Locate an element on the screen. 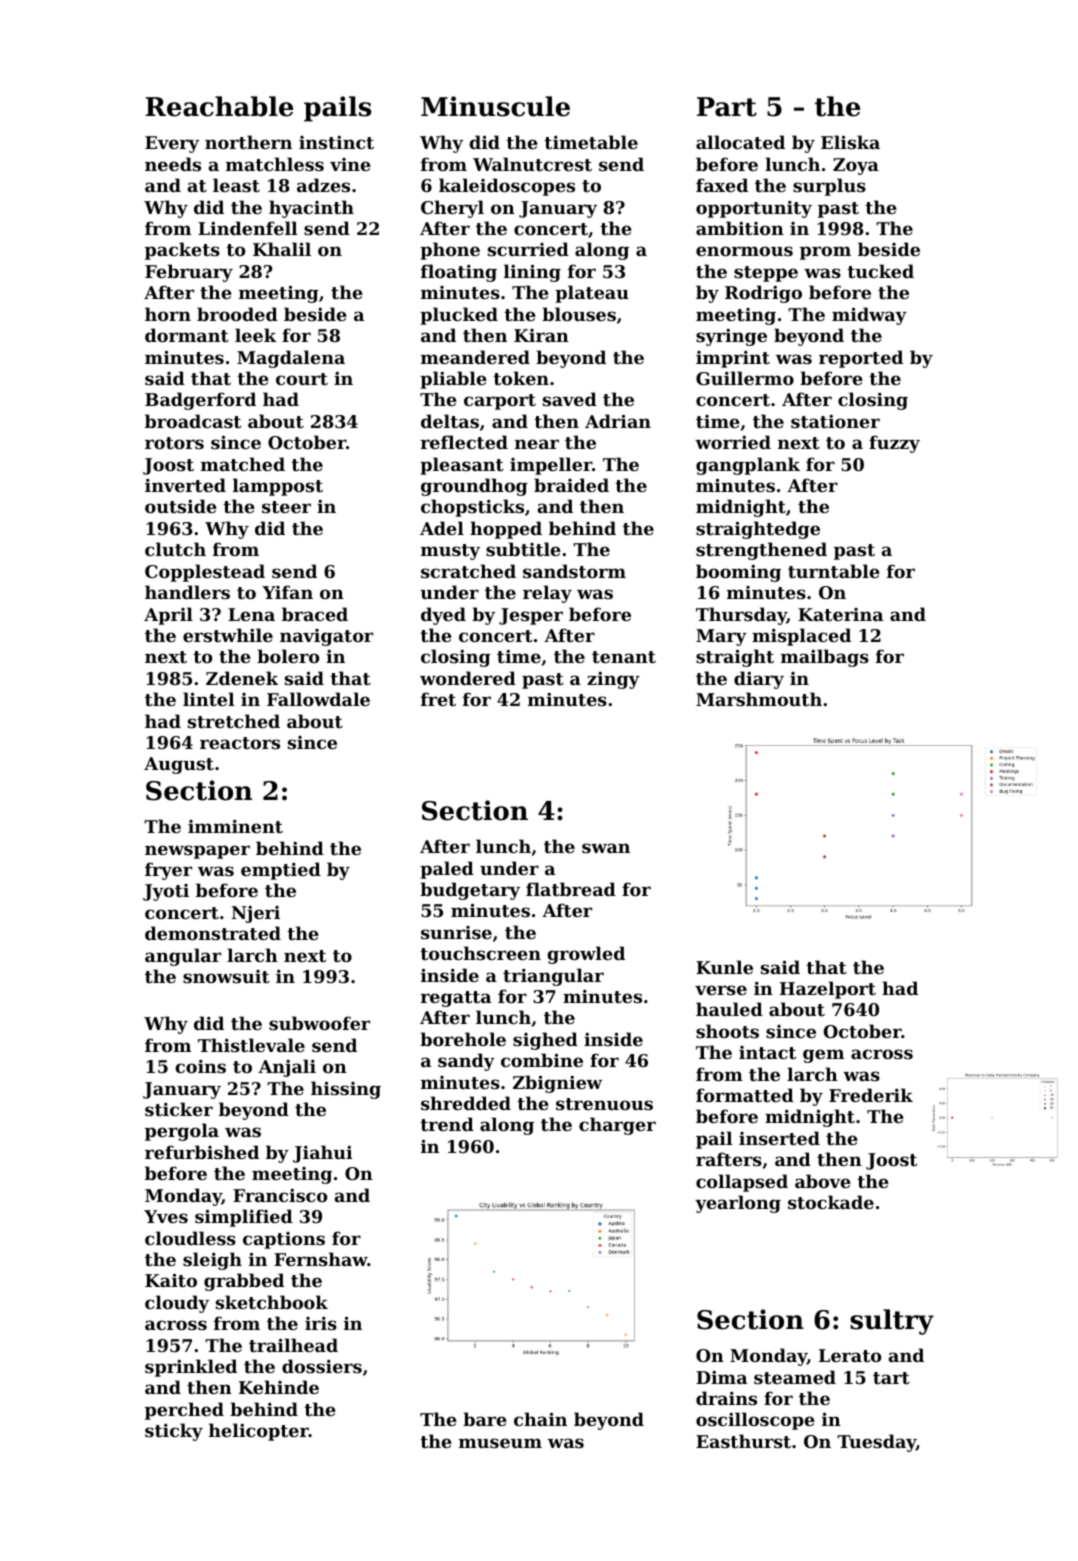 Image resolution: width=1078 pixels, height=1561 pixels. Kiran is located at coordinates (541, 335).
